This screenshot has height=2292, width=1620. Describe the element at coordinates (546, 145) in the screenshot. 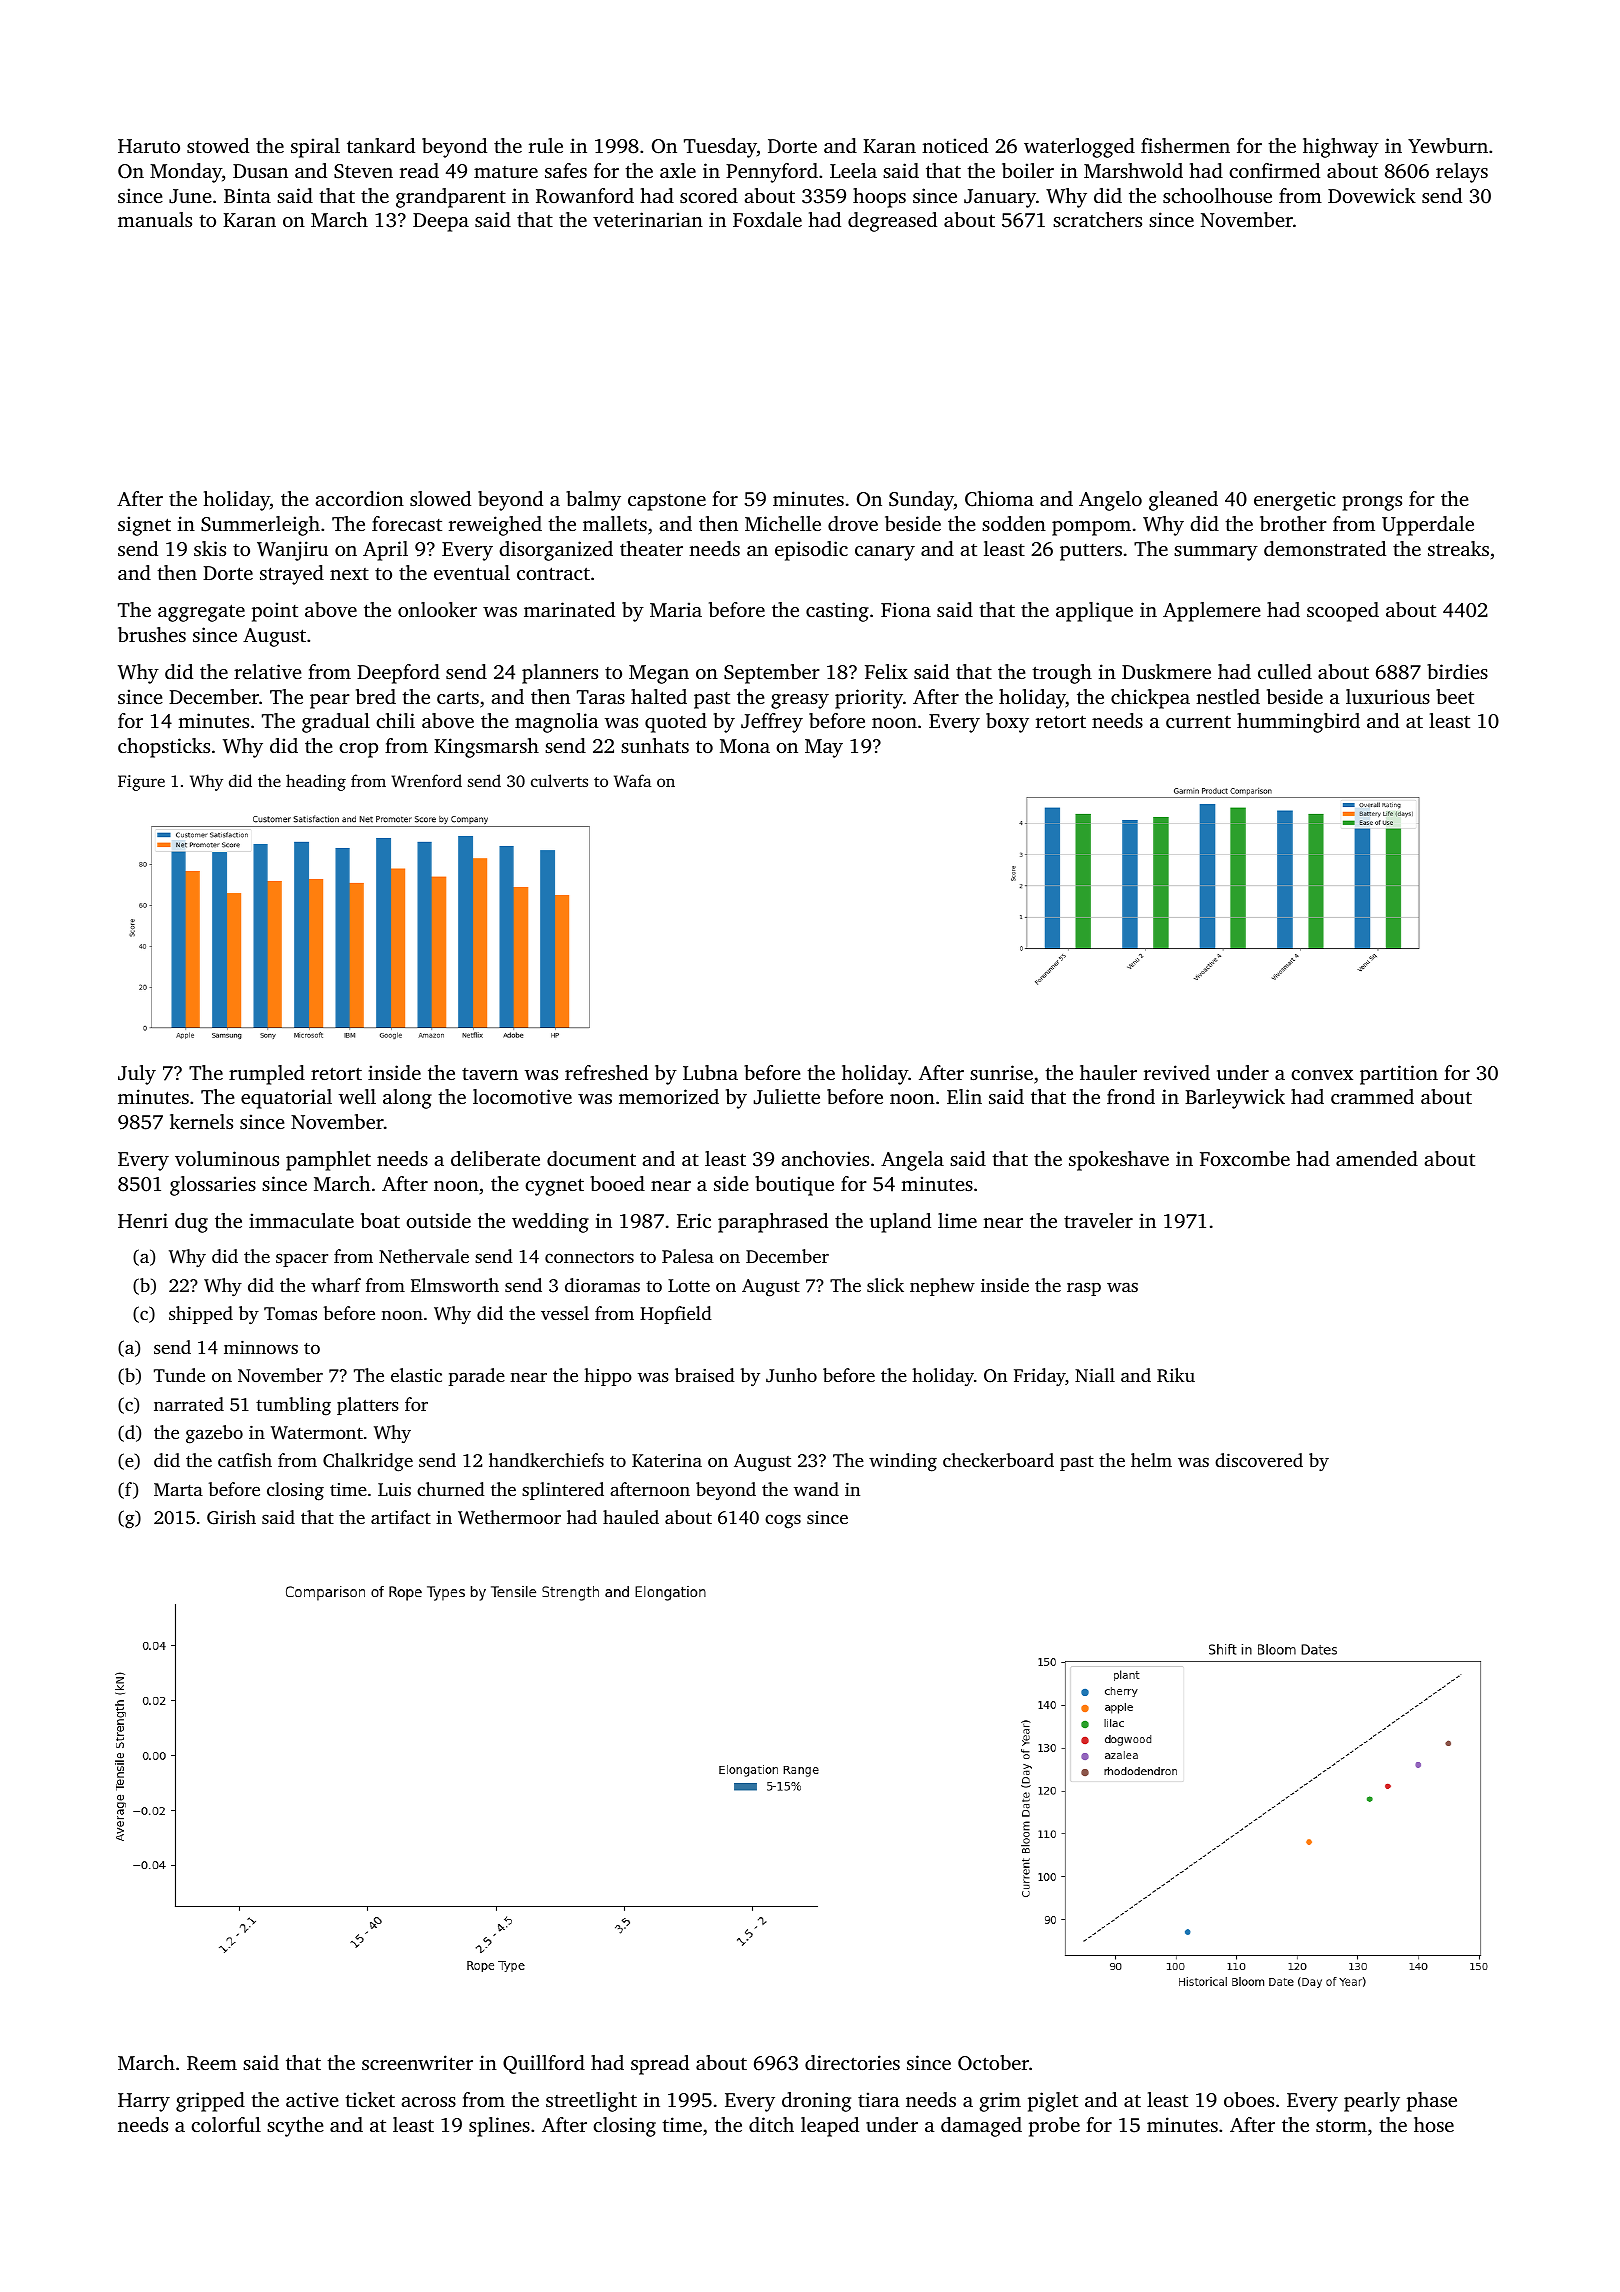

I see `rule` at that location.
